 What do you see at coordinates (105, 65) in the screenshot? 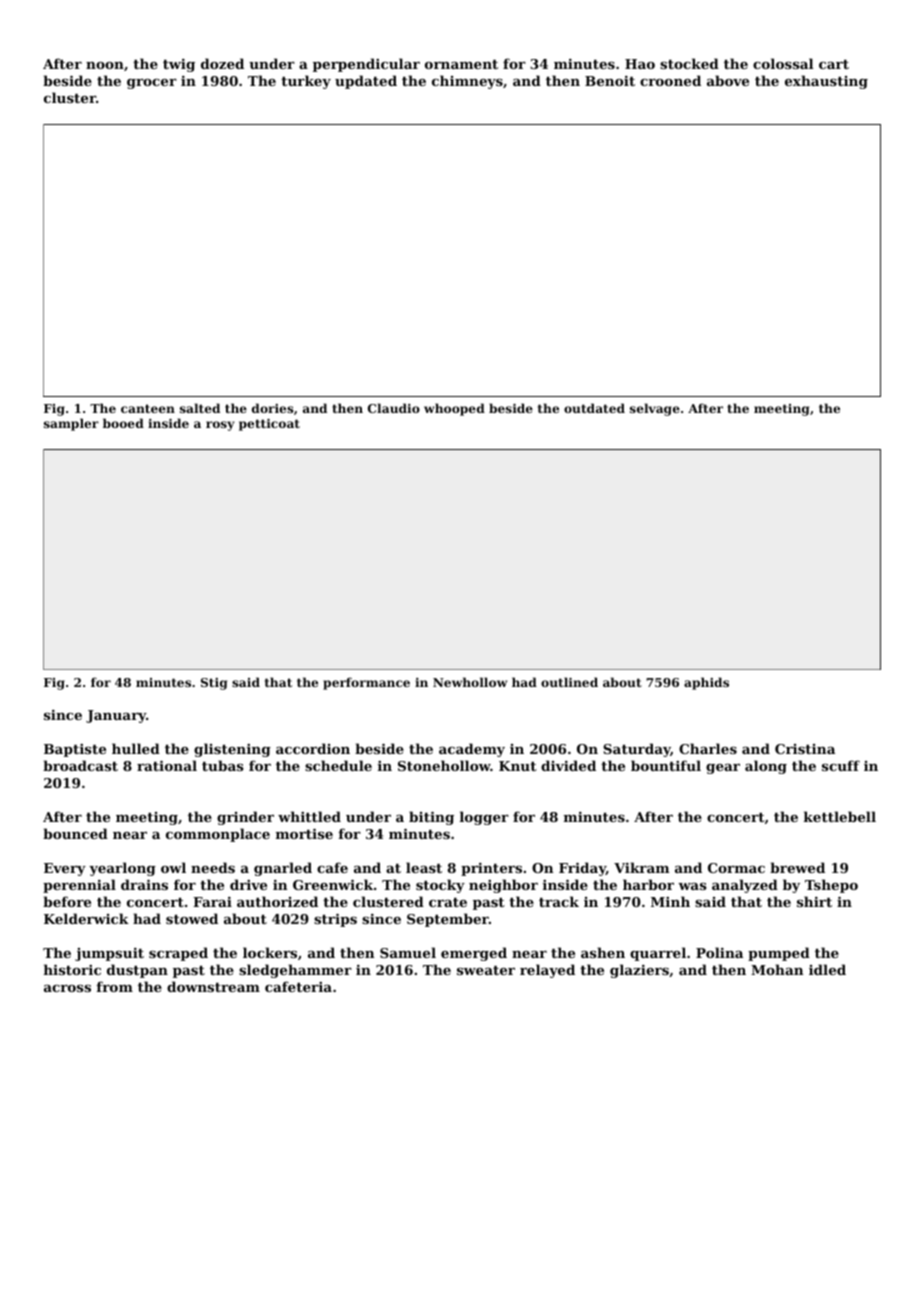
I see `noon` at bounding box center [105, 65].
